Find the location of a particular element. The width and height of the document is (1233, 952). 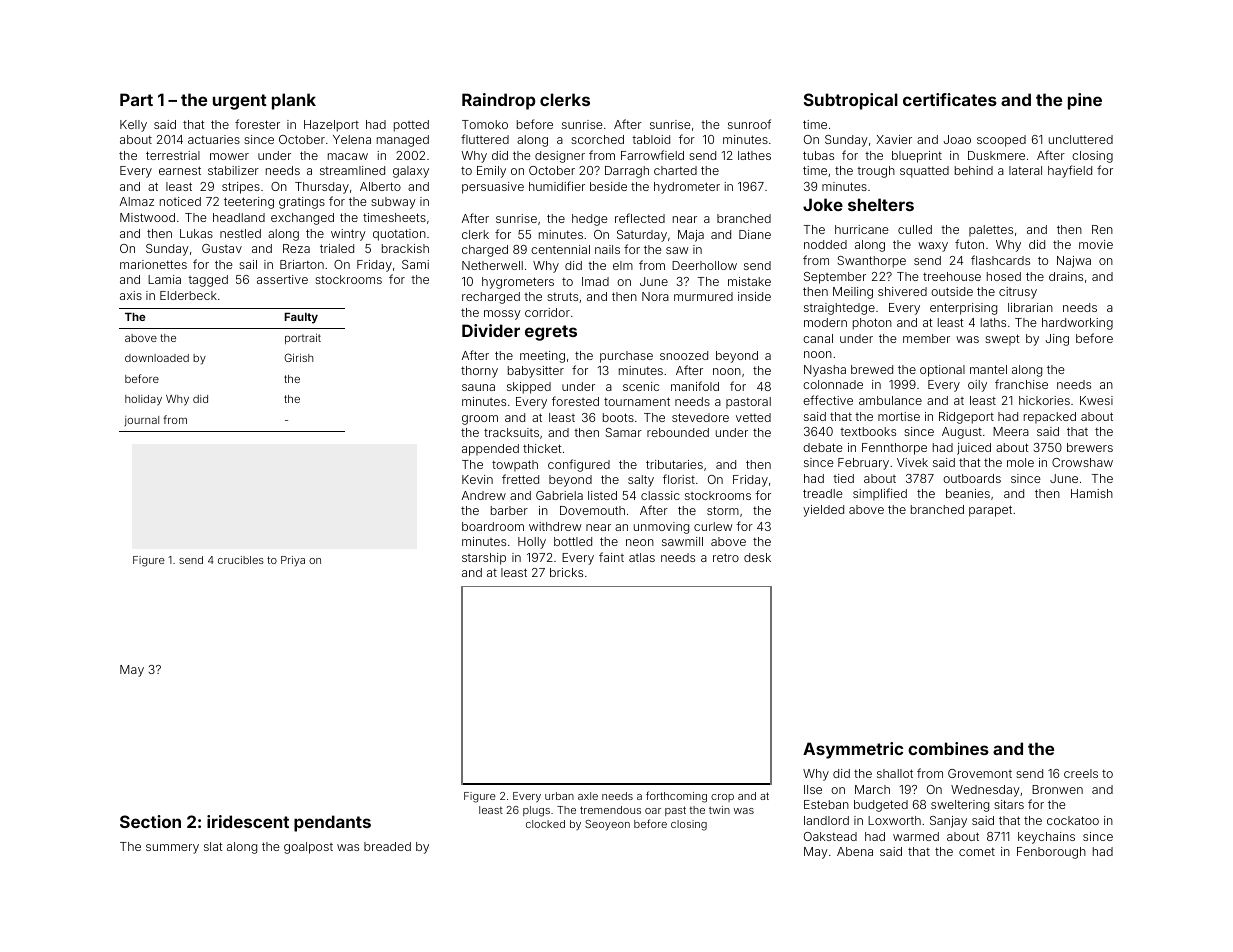

Seoyeon is located at coordinates (607, 825).
